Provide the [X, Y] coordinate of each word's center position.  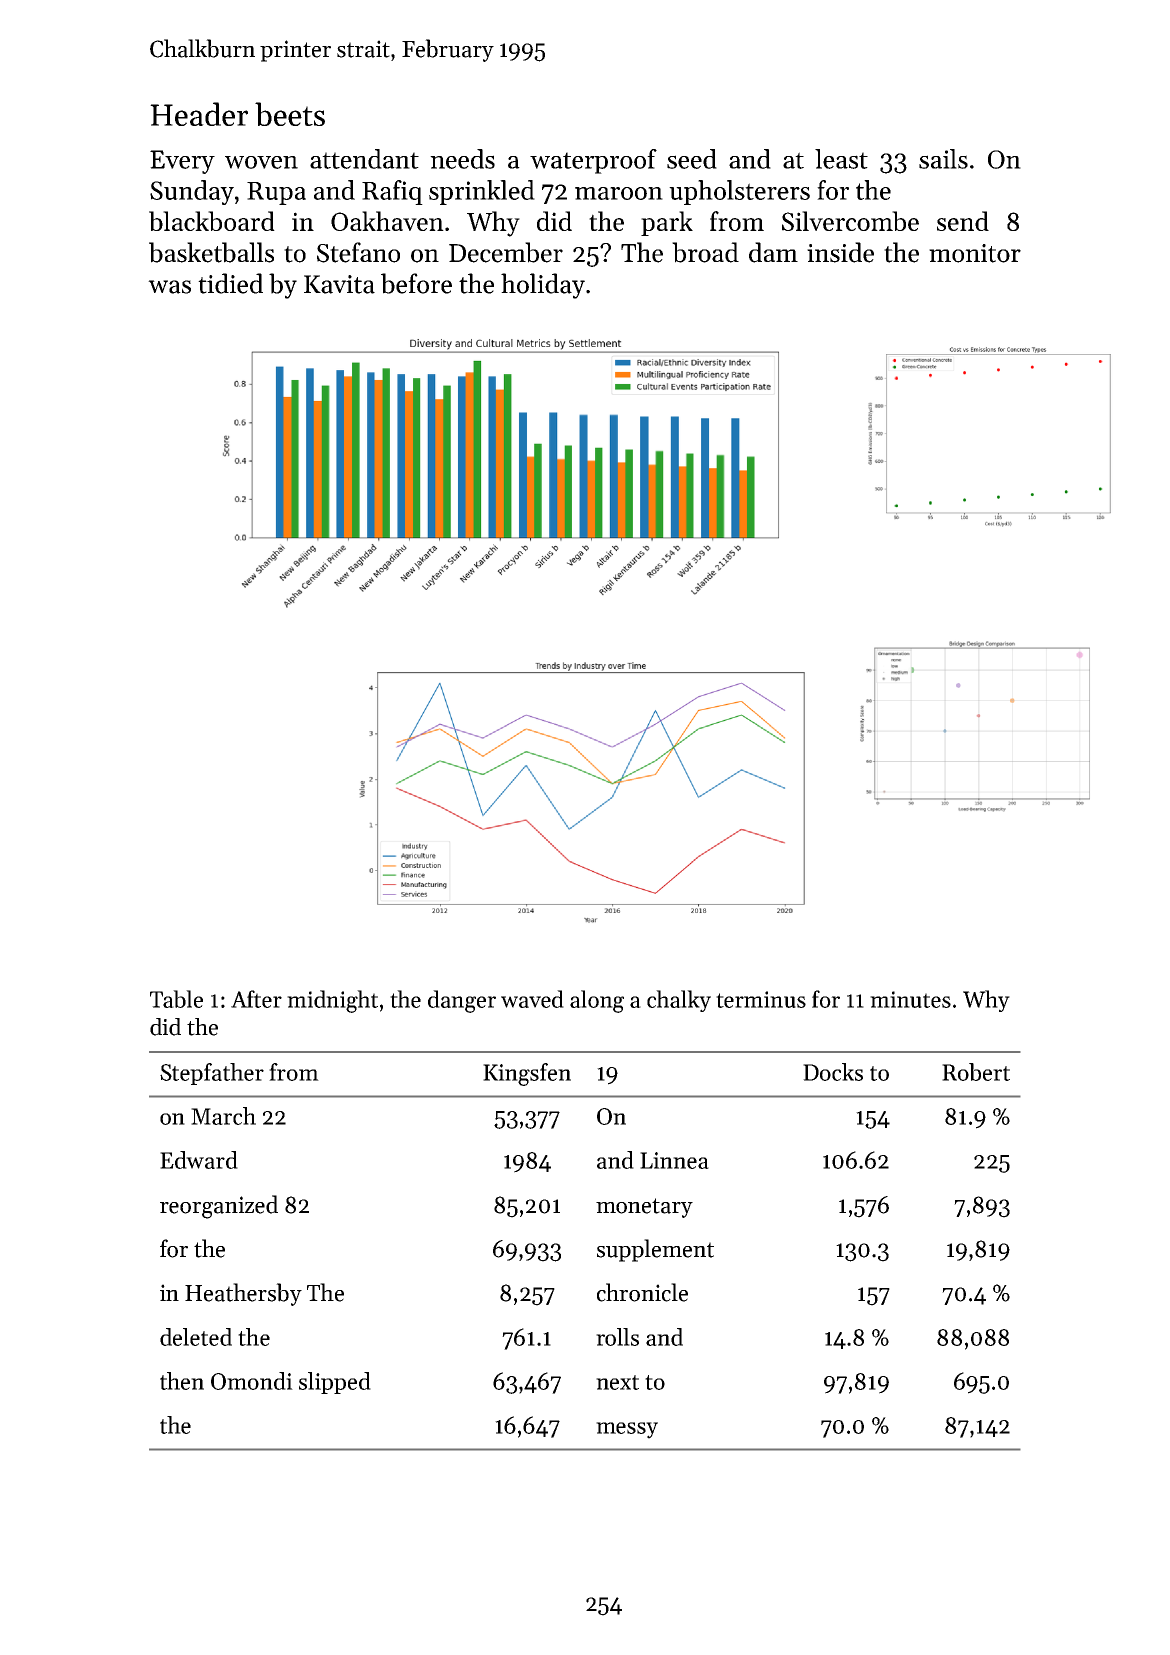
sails [943, 159]
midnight [332, 1001]
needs [462, 159]
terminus [761, 999]
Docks [833, 1072]
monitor [975, 253]
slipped [335, 1383]
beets [290, 114]
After [256, 999]
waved [532, 999]
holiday [543, 286]
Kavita [339, 284]
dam [773, 252]
